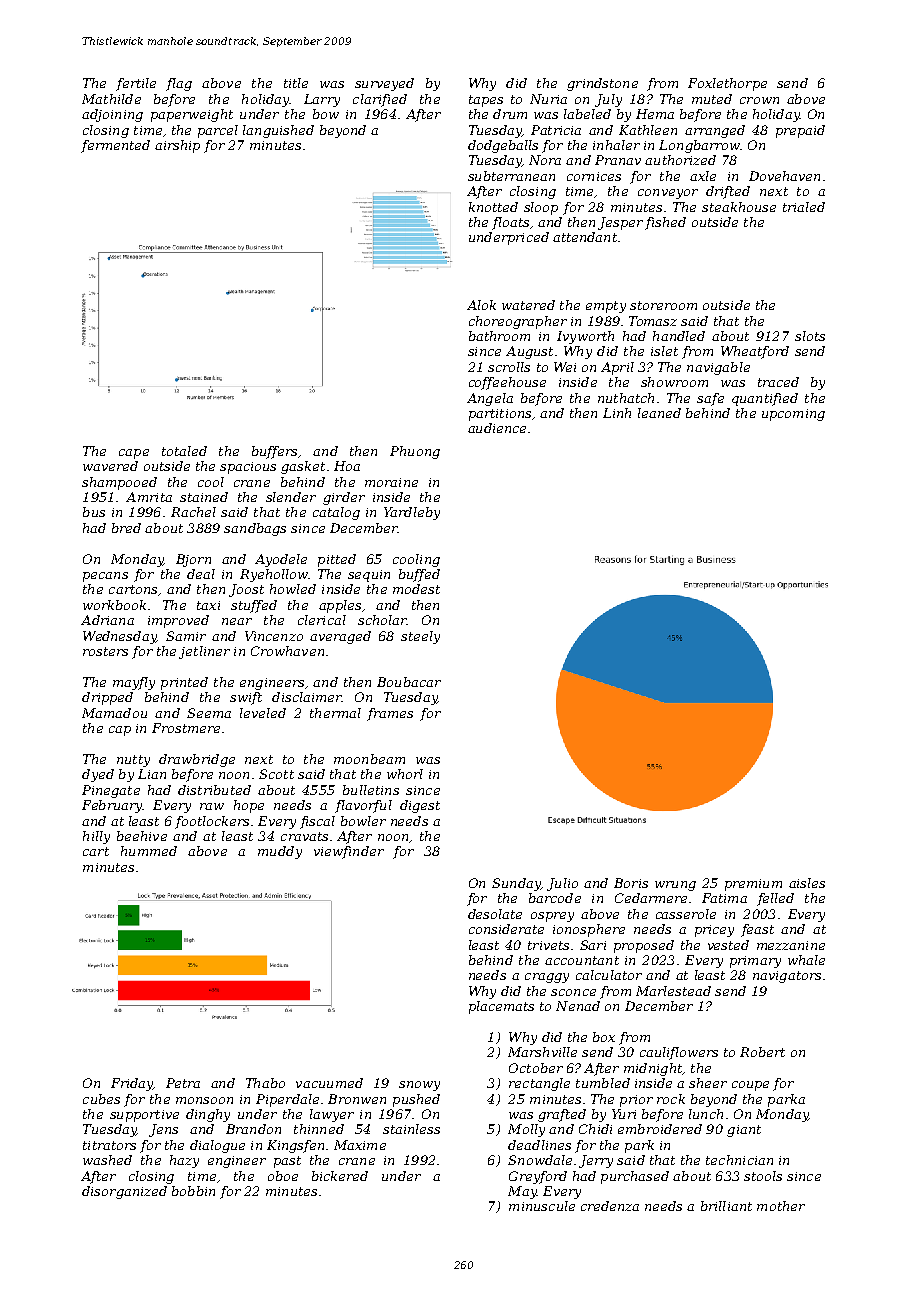 This screenshot has width=908, height=1316. Describe the element at coordinates (663, 305) in the screenshot. I see `storeroom` at that location.
